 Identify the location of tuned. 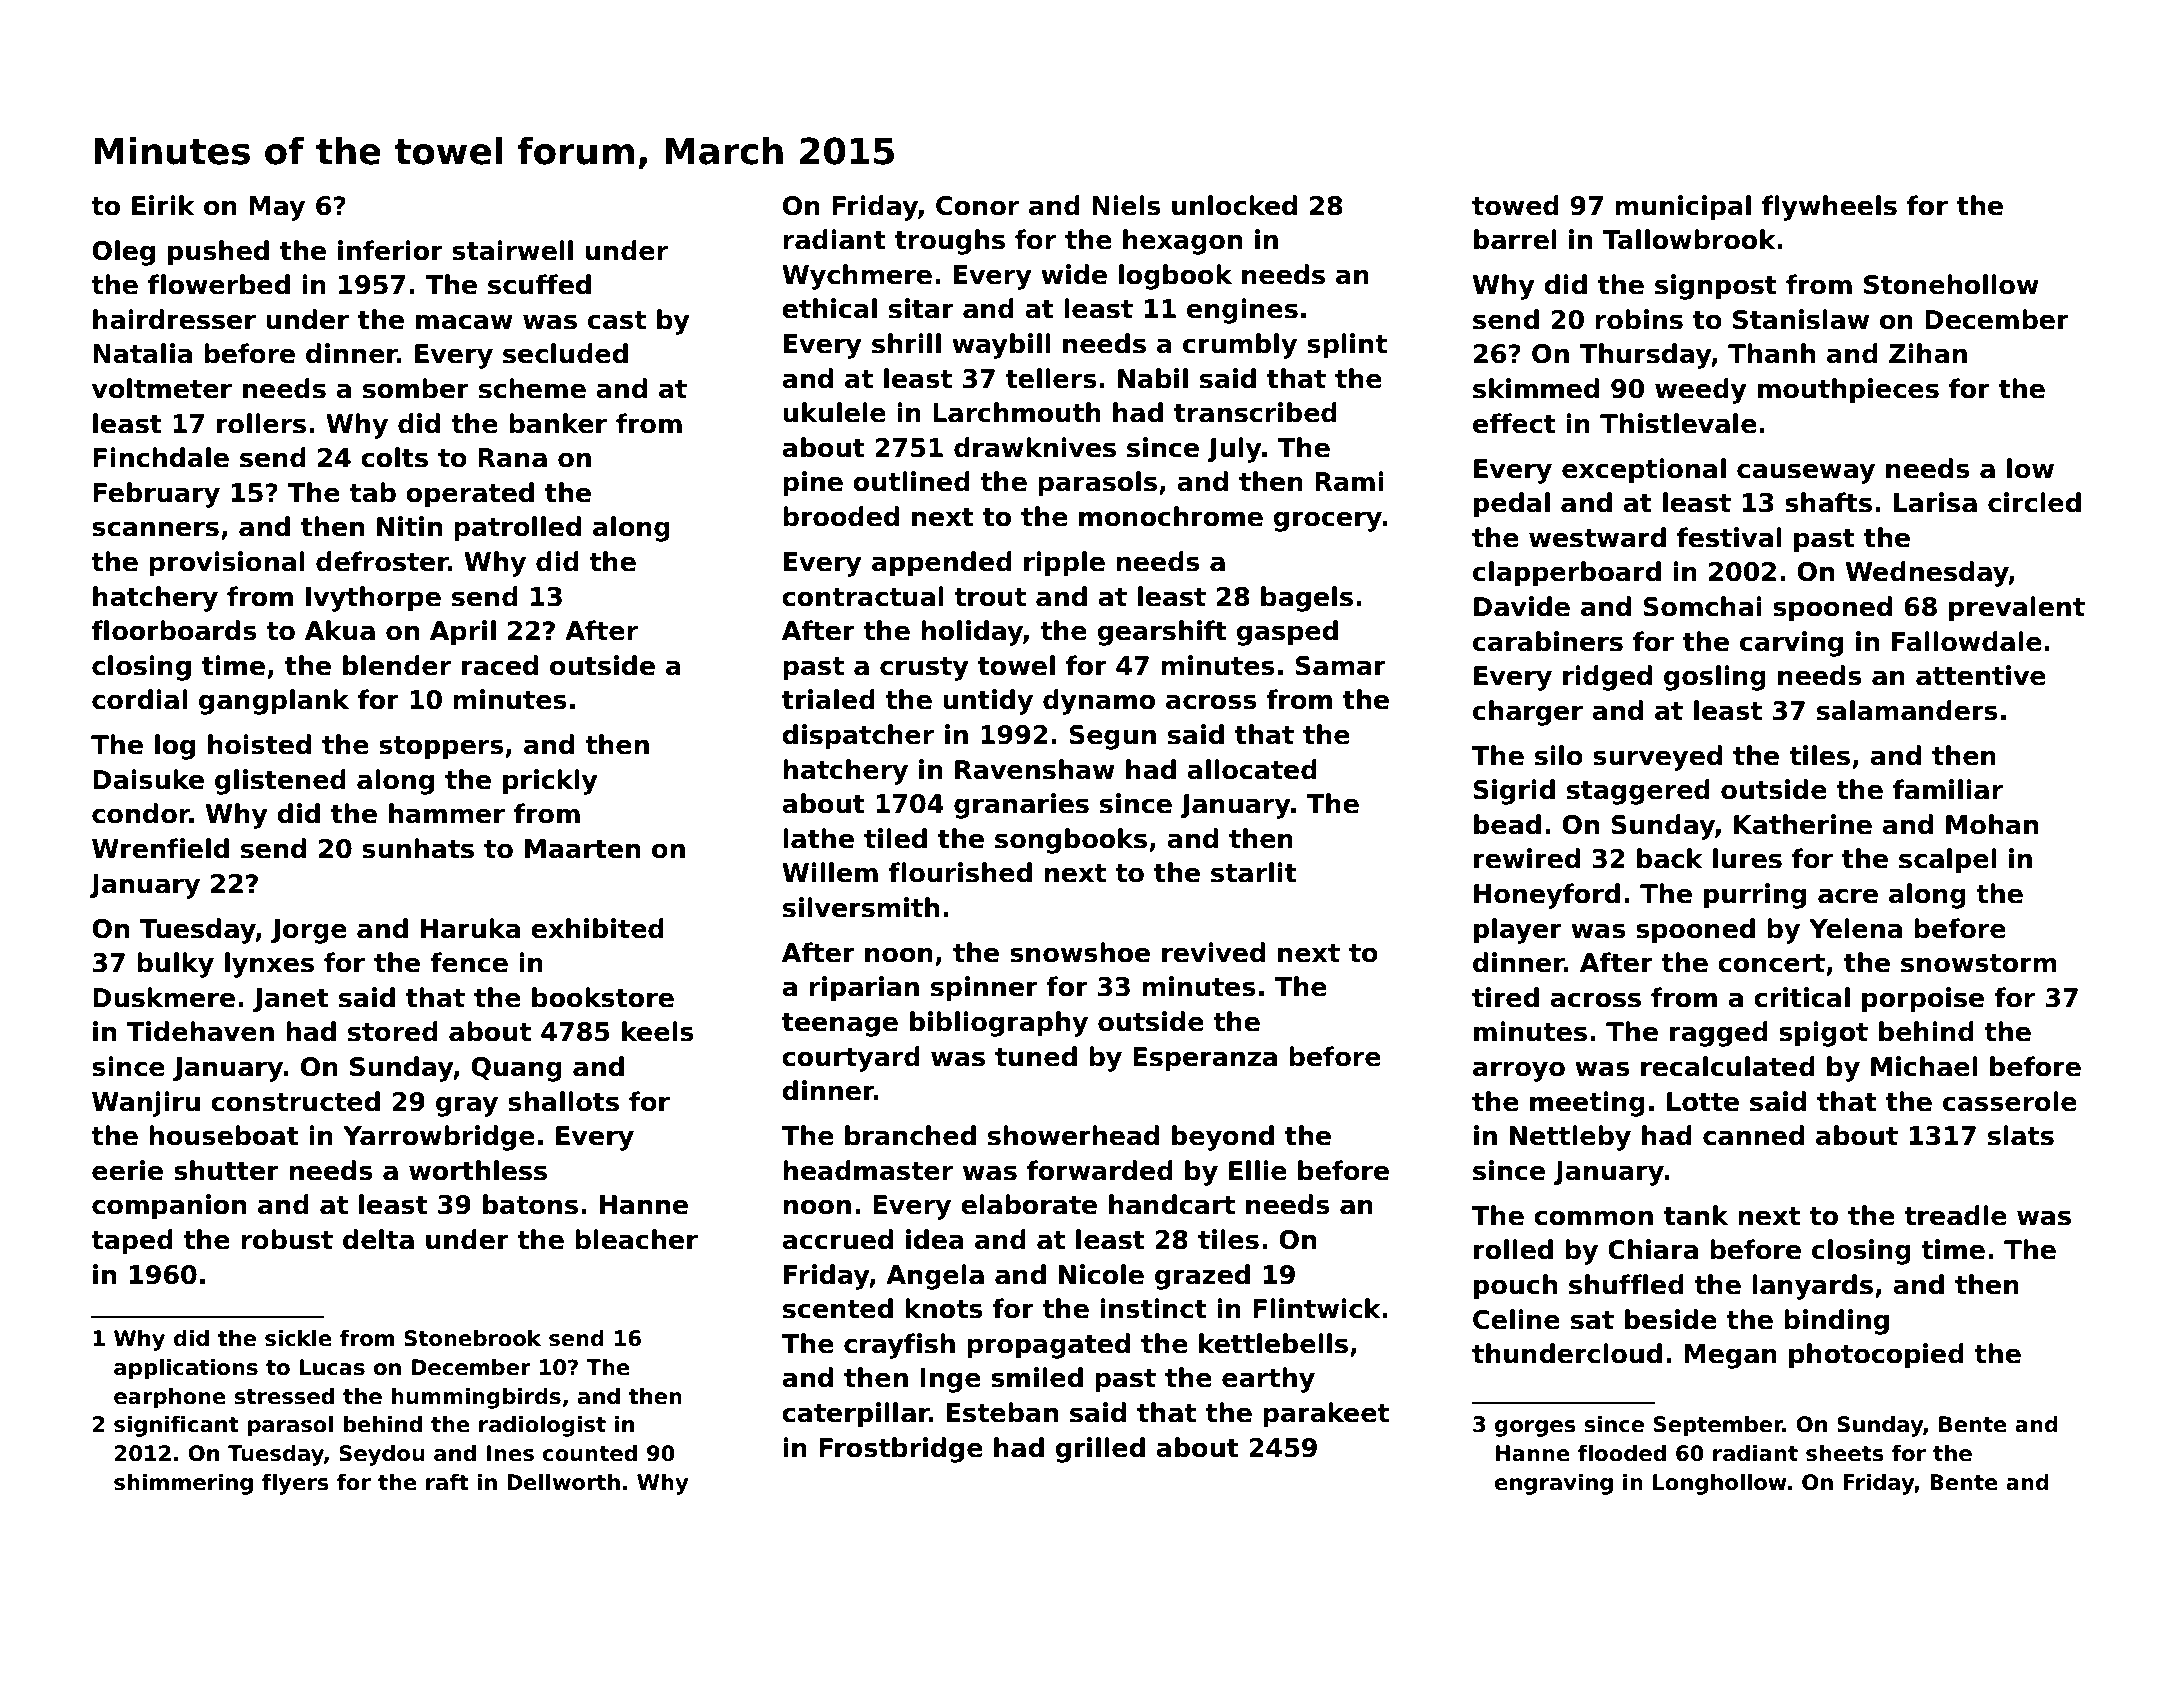
(1036, 1056).
